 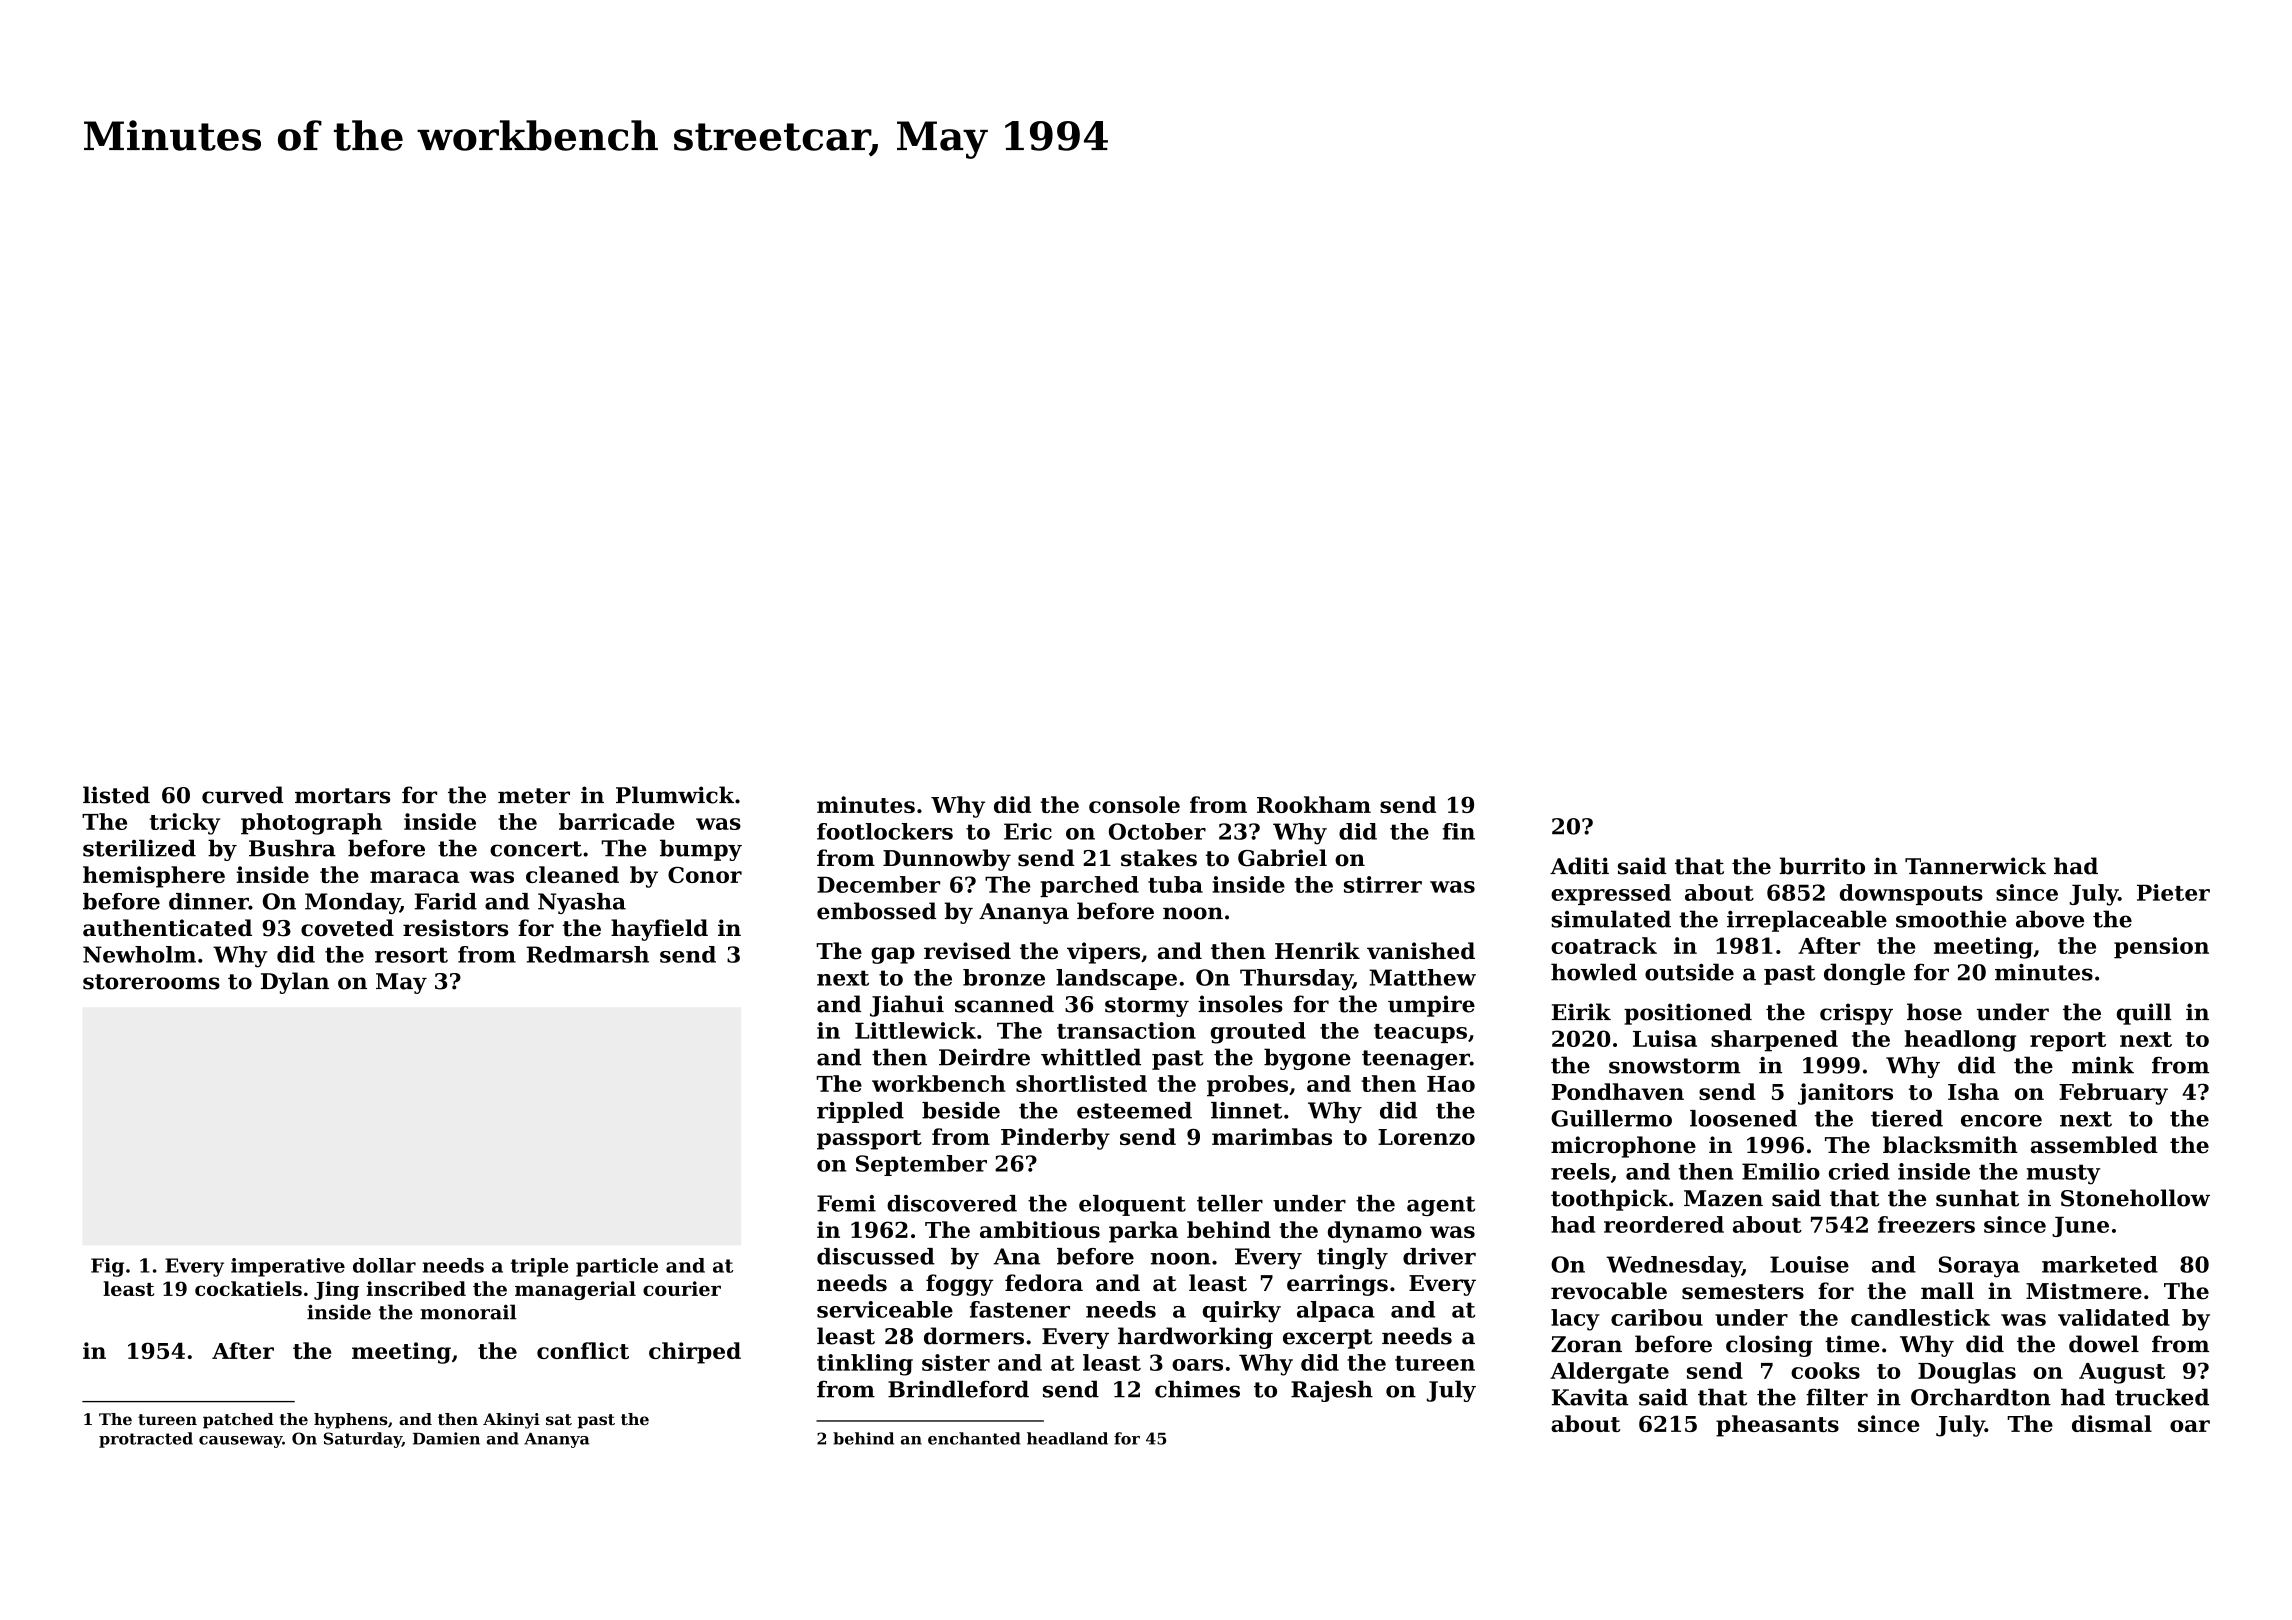 I want to click on Plumwick, so click(x=675, y=795).
